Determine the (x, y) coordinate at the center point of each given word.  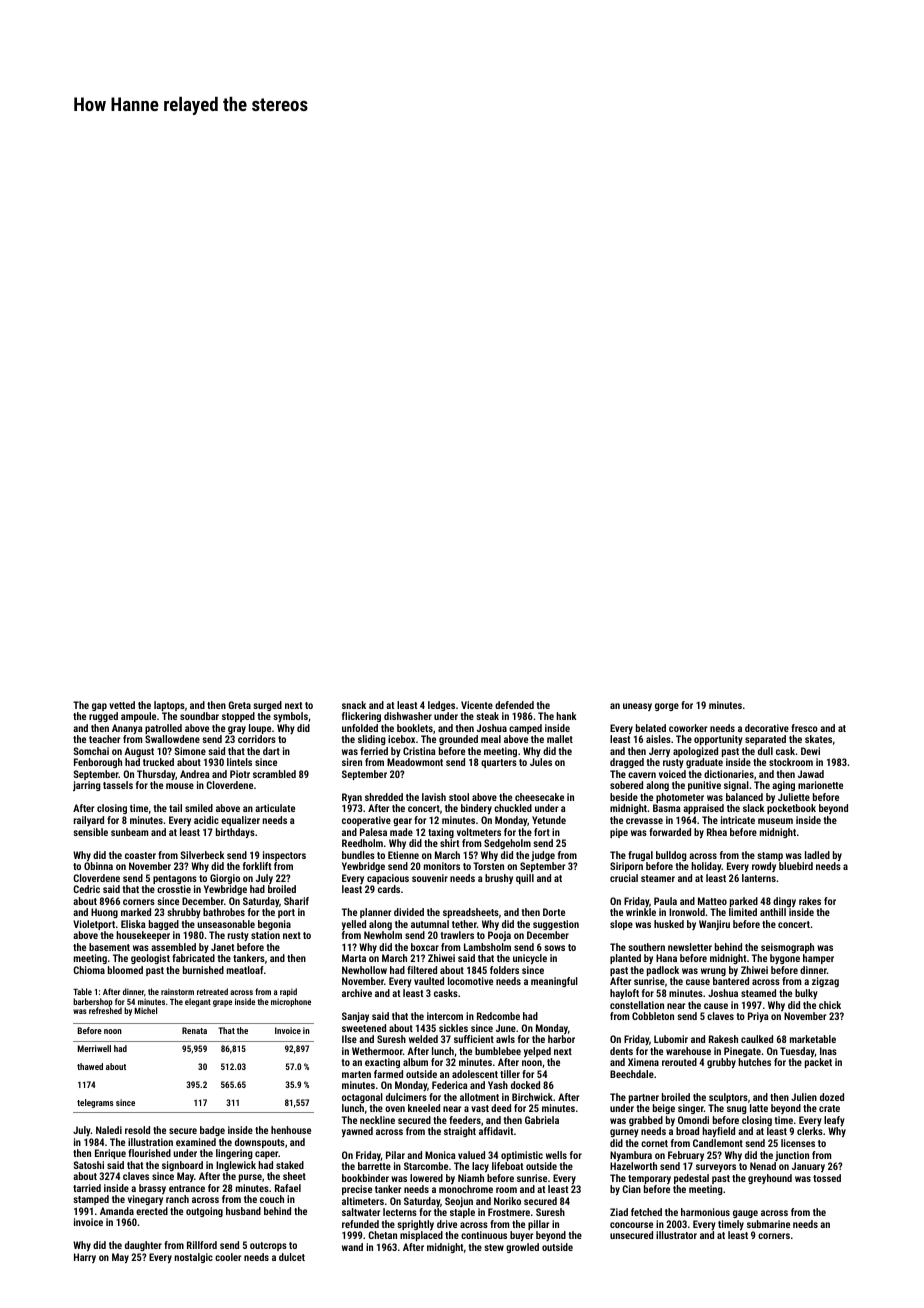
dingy (784, 902)
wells (556, 1155)
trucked (158, 762)
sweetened (364, 1028)
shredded (384, 797)
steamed (758, 993)
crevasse (644, 821)
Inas (828, 1051)
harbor (561, 1039)
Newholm (383, 935)
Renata (194, 1030)
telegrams (95, 1103)
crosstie (174, 889)
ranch (177, 1199)
